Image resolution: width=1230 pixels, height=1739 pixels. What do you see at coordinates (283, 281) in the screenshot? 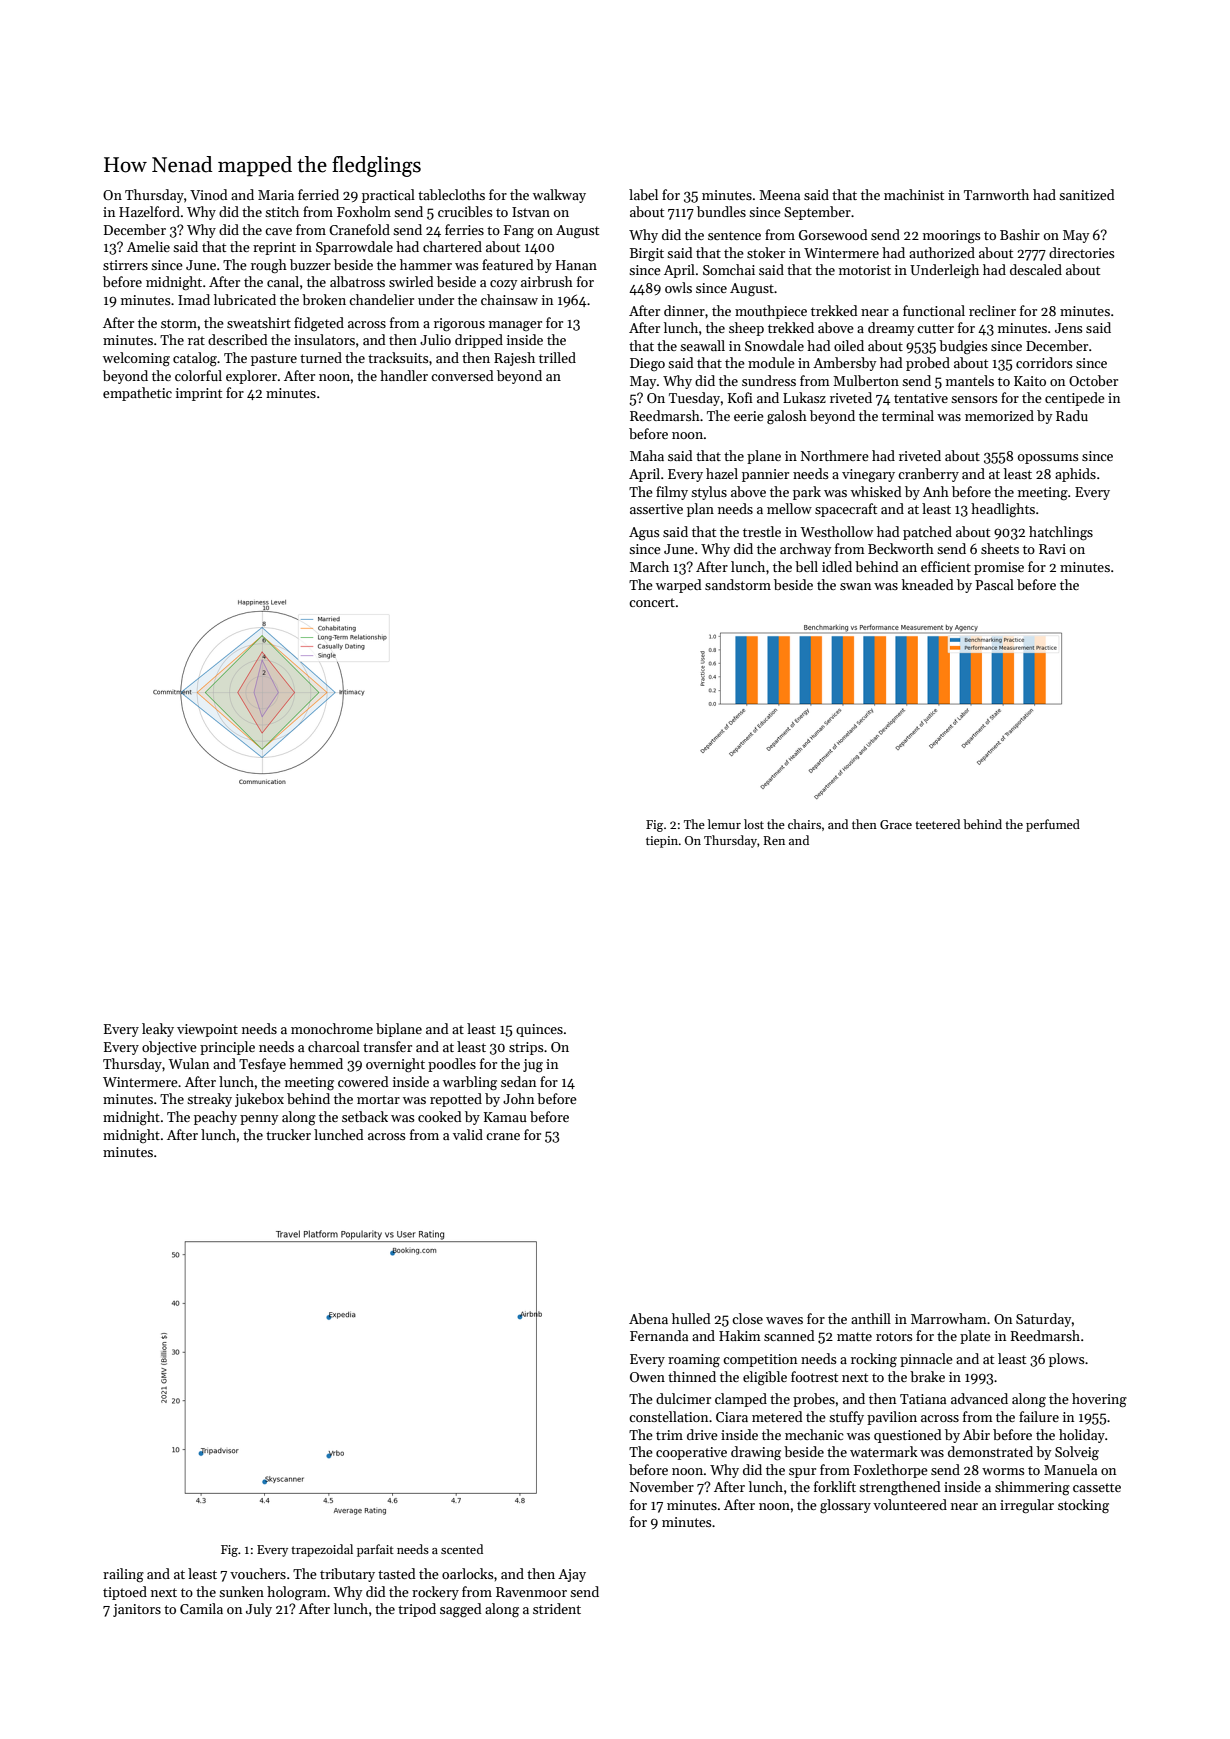
I see `canal` at bounding box center [283, 281].
